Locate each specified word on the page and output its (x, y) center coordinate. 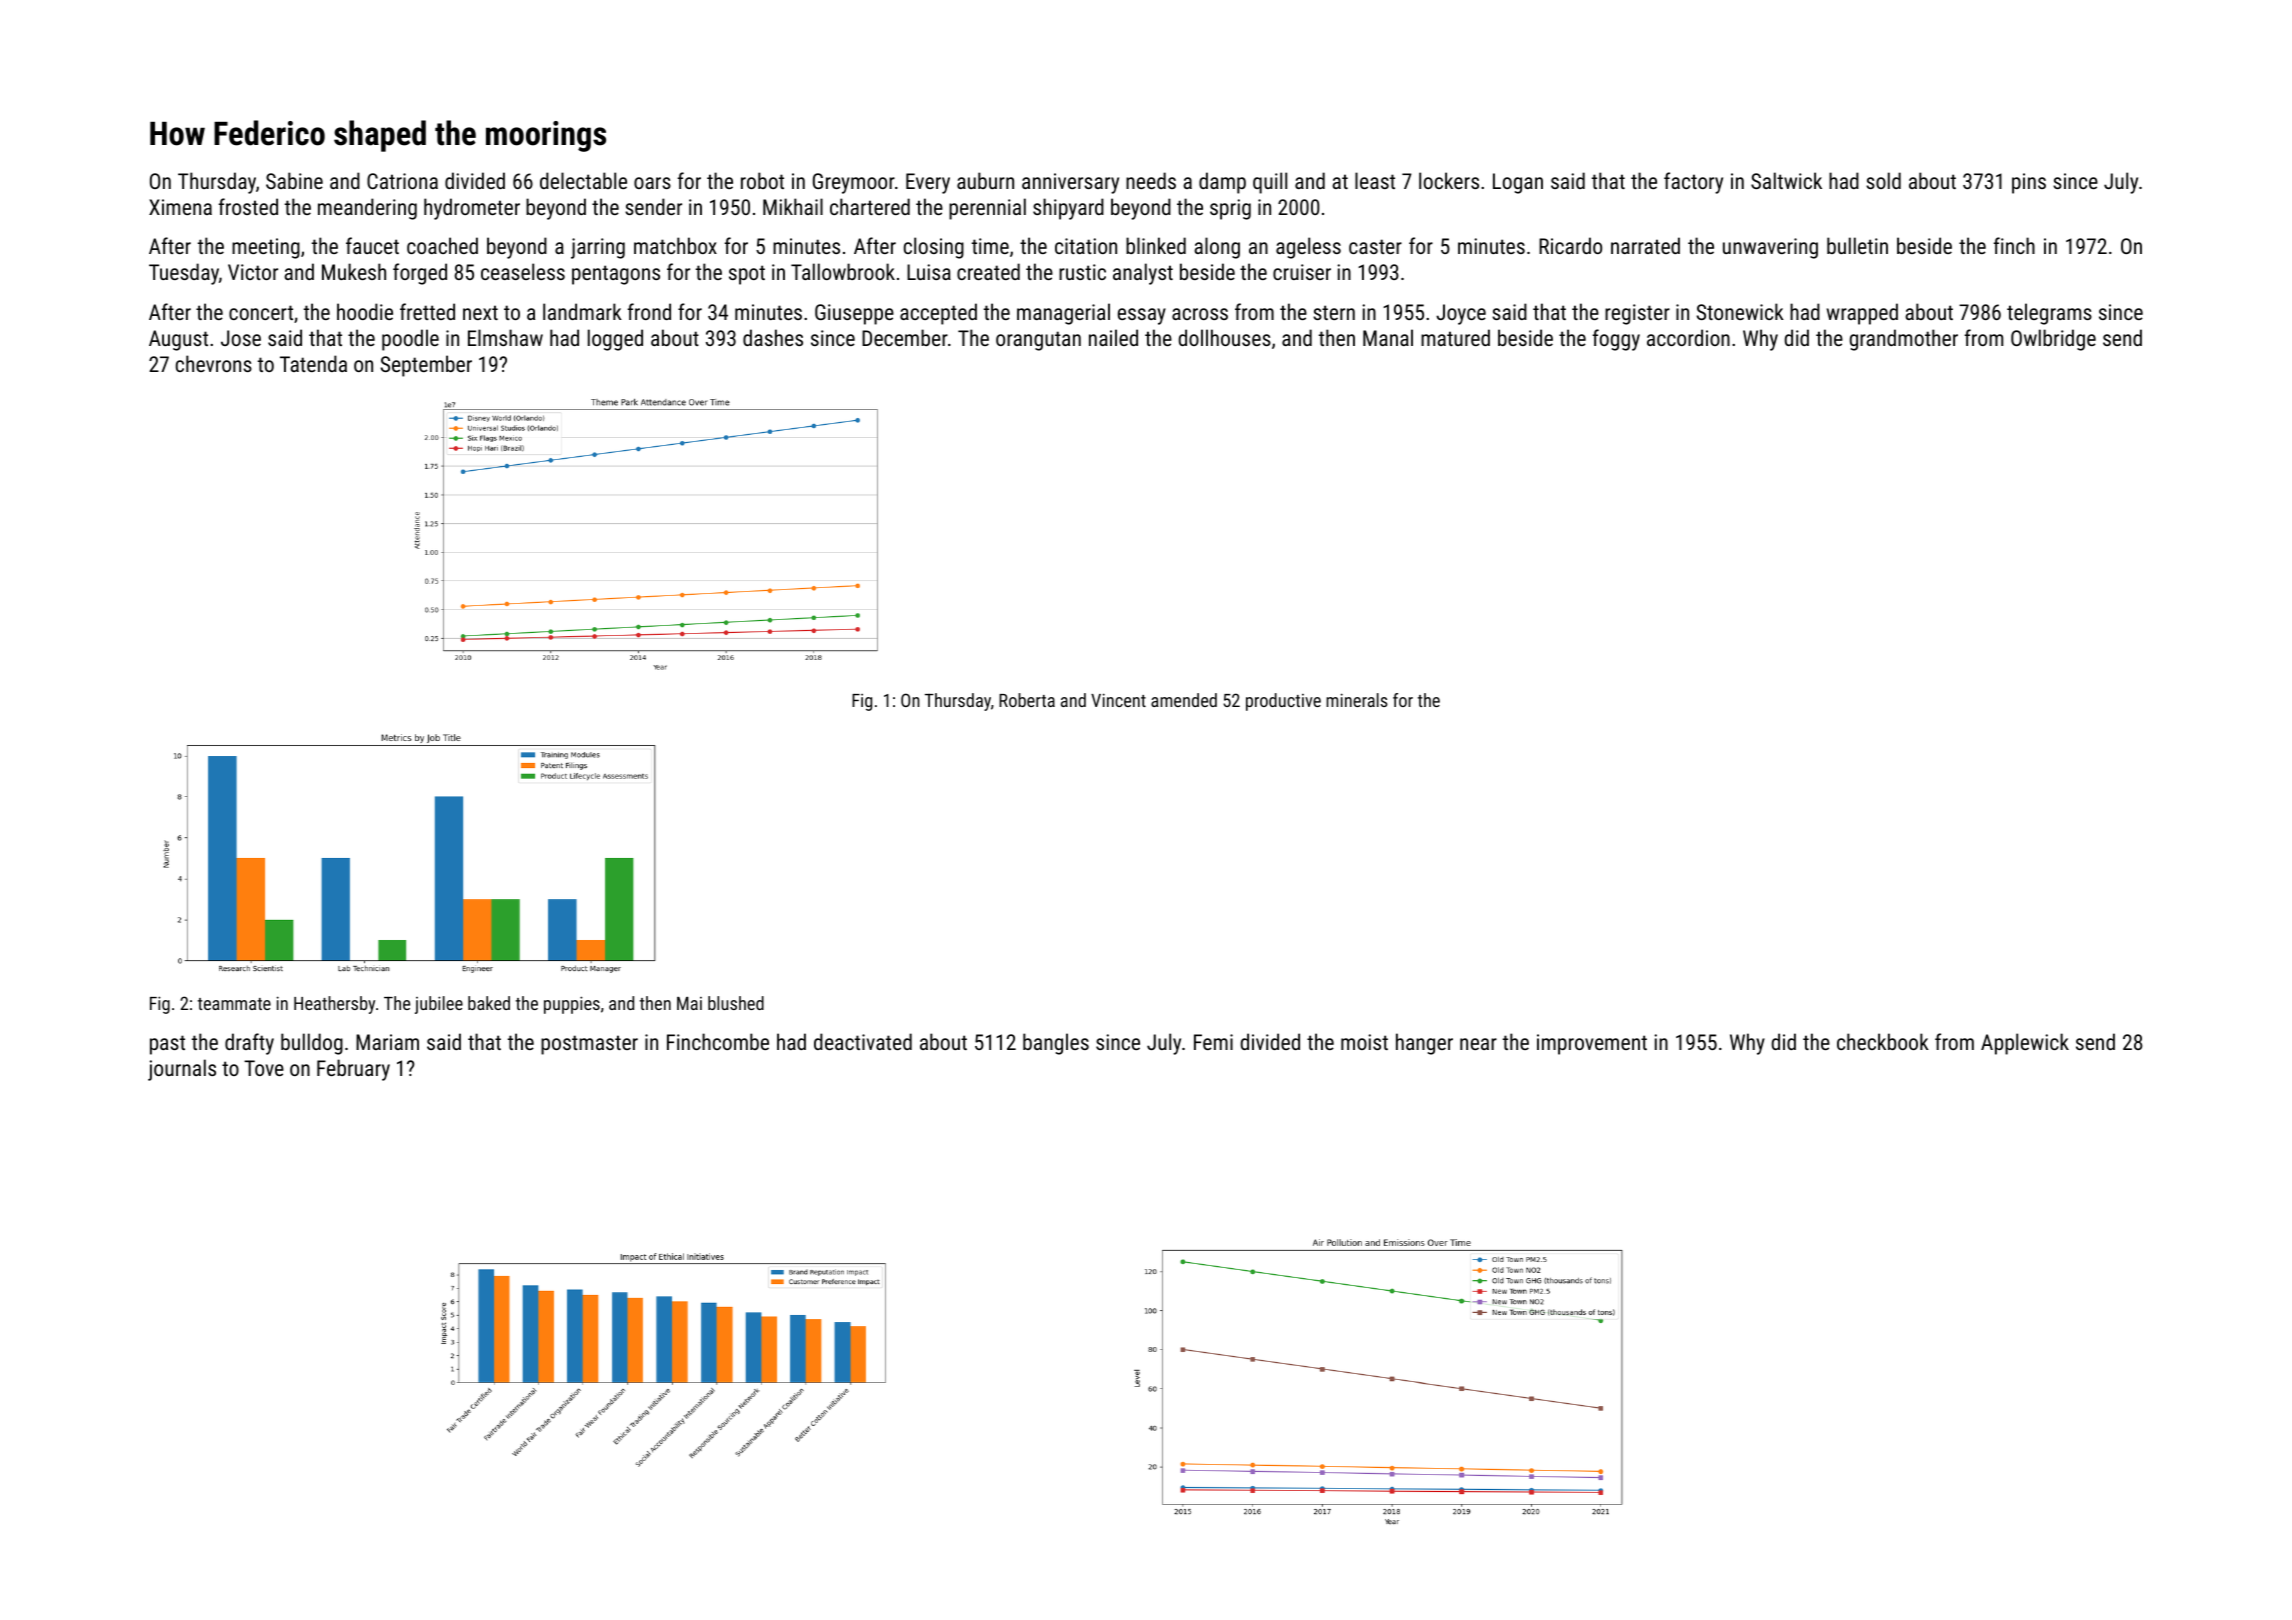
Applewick (2025, 1044)
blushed (736, 1003)
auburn (985, 180)
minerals (1357, 700)
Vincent (1118, 700)
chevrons (214, 363)
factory (1693, 183)
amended (1184, 700)
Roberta (1027, 700)
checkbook (1883, 1041)
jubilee (439, 1005)
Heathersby (334, 1005)
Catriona (402, 181)
